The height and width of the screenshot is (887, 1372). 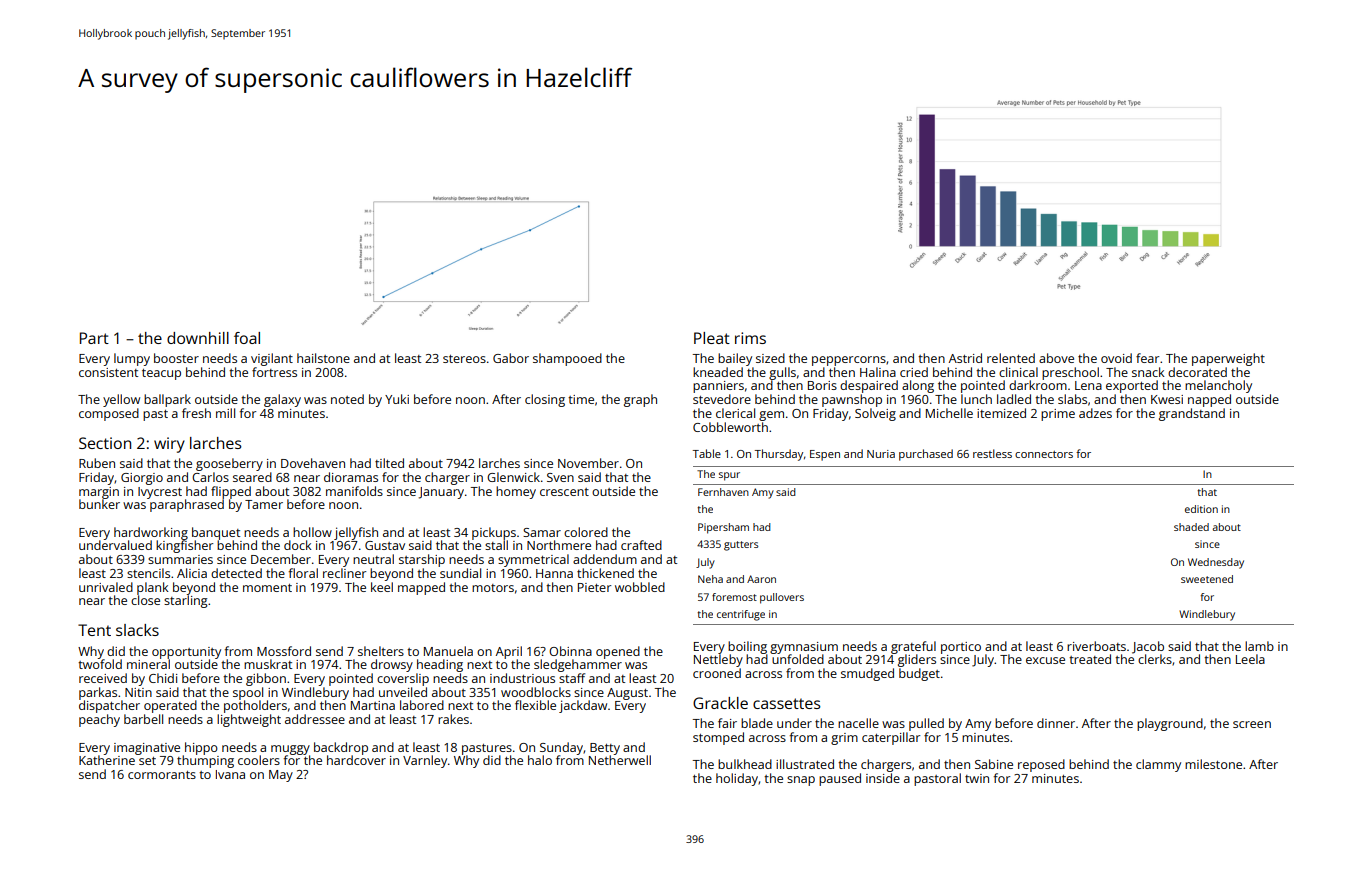 I want to click on portico, so click(x=961, y=648).
